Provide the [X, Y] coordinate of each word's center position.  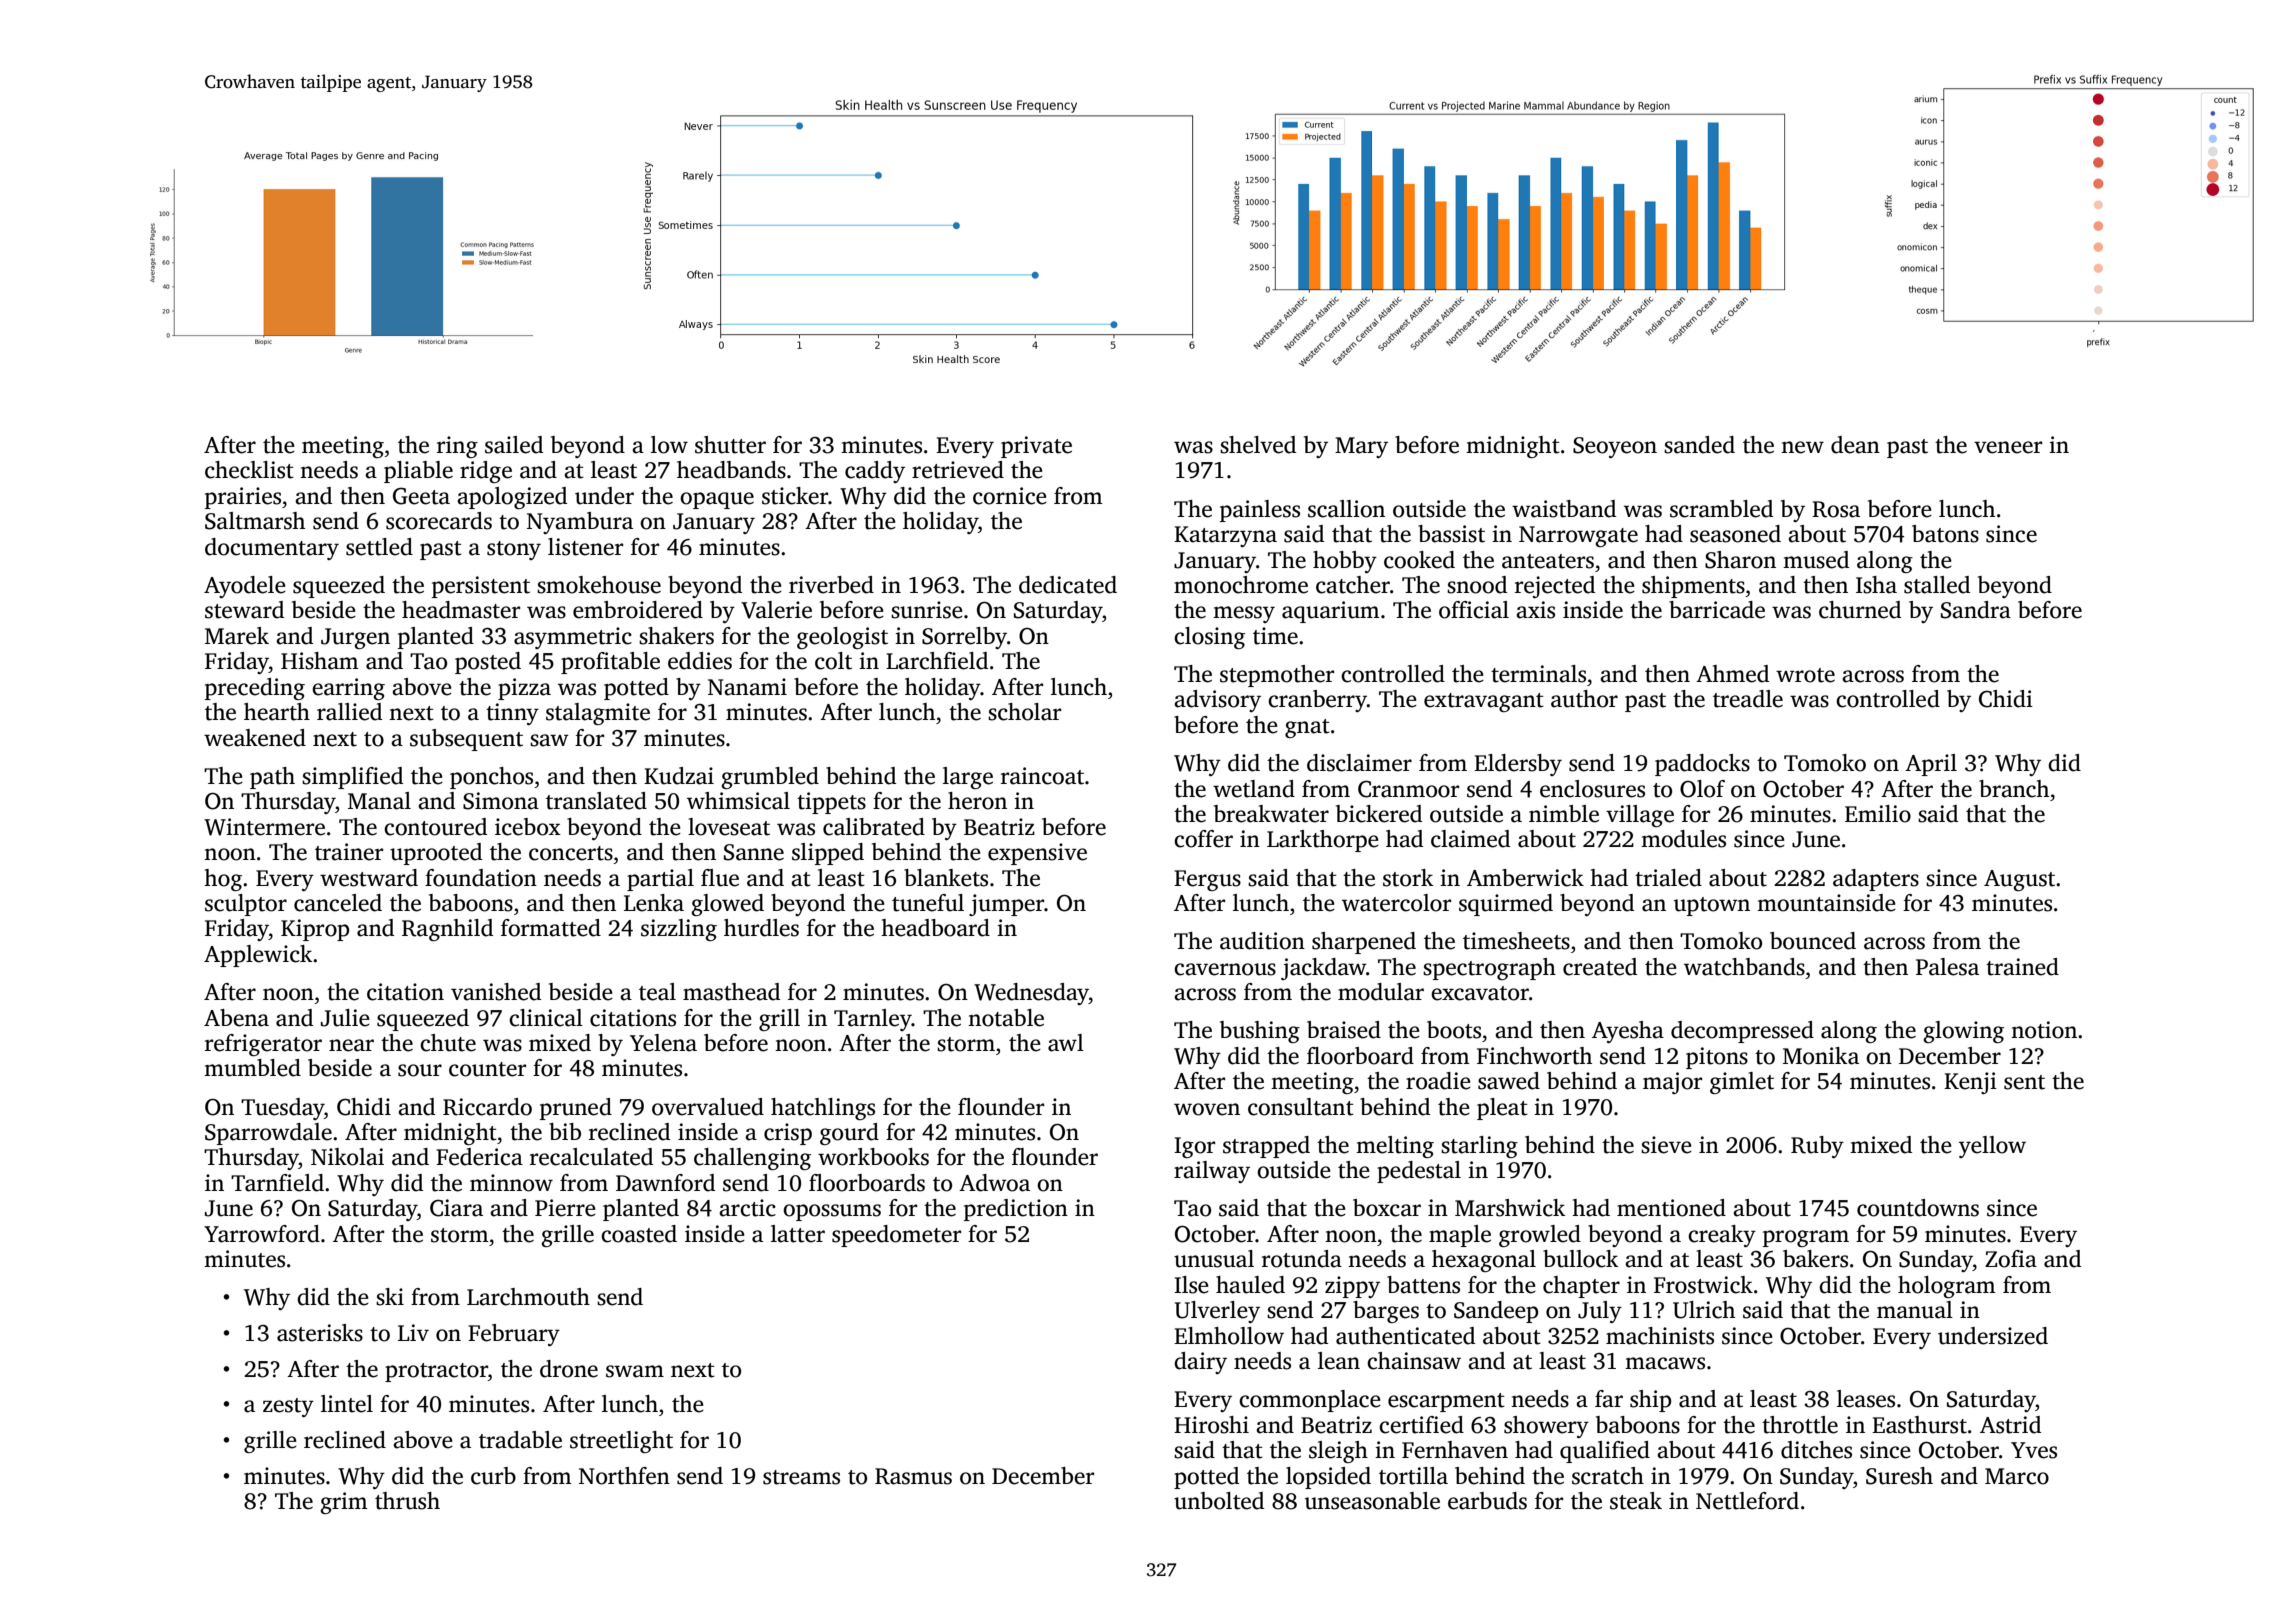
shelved [1258, 445]
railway [1212, 1172]
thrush [407, 1501]
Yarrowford [262, 1234]
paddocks [1702, 765]
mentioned [1671, 1208]
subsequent [466, 740]
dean [1855, 445]
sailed [514, 445]
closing [1209, 638]
